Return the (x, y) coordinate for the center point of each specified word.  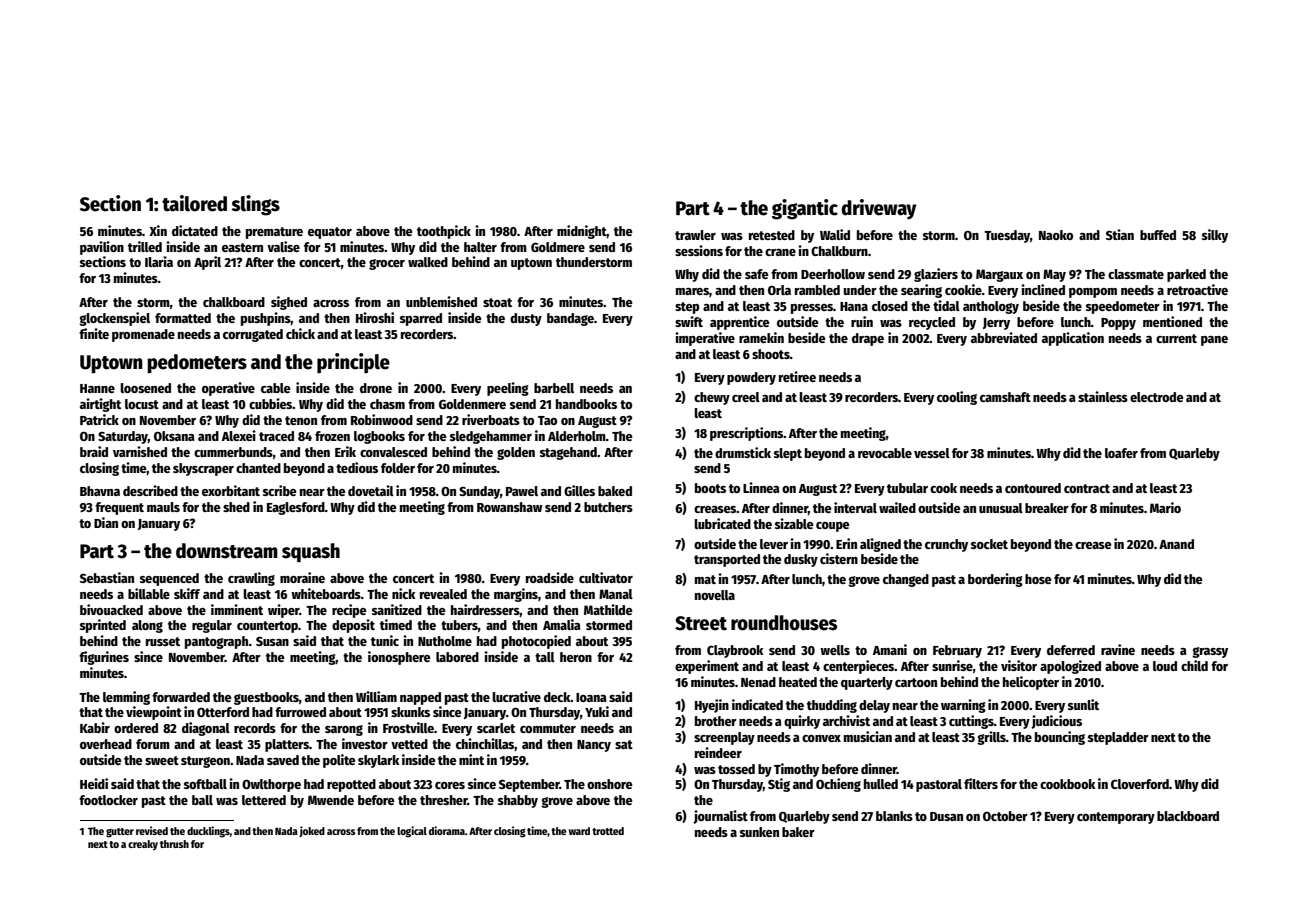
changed (906, 580)
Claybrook (735, 651)
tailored (194, 203)
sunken (759, 832)
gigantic (805, 209)
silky (1215, 236)
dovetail (371, 490)
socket (989, 544)
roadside (550, 577)
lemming (126, 698)
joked (312, 831)
